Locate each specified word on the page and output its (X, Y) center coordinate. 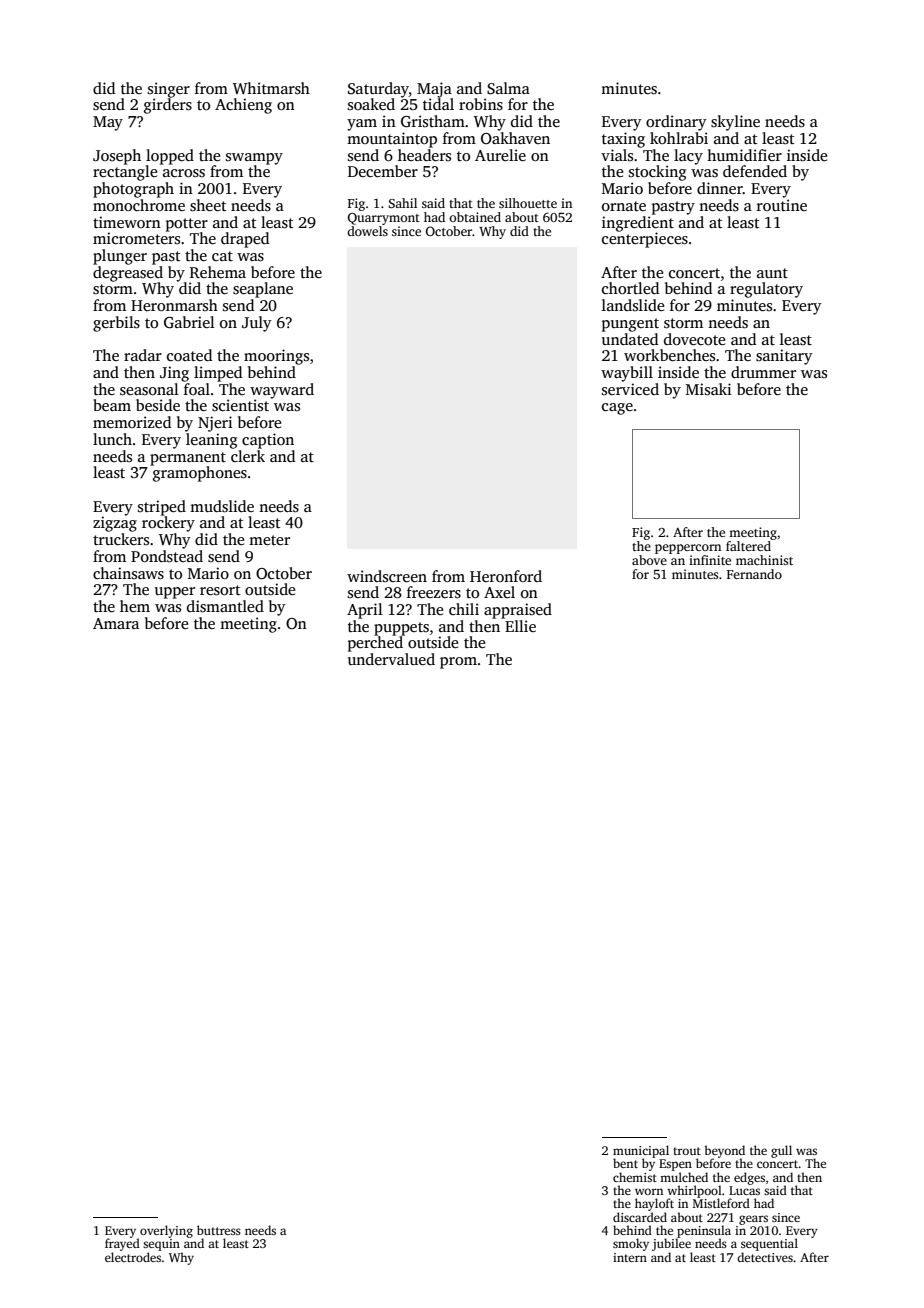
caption (268, 441)
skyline (735, 123)
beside (158, 405)
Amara (116, 623)
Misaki (709, 389)
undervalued (391, 659)
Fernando (754, 574)
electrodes (133, 1257)
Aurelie (500, 155)
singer (169, 90)
